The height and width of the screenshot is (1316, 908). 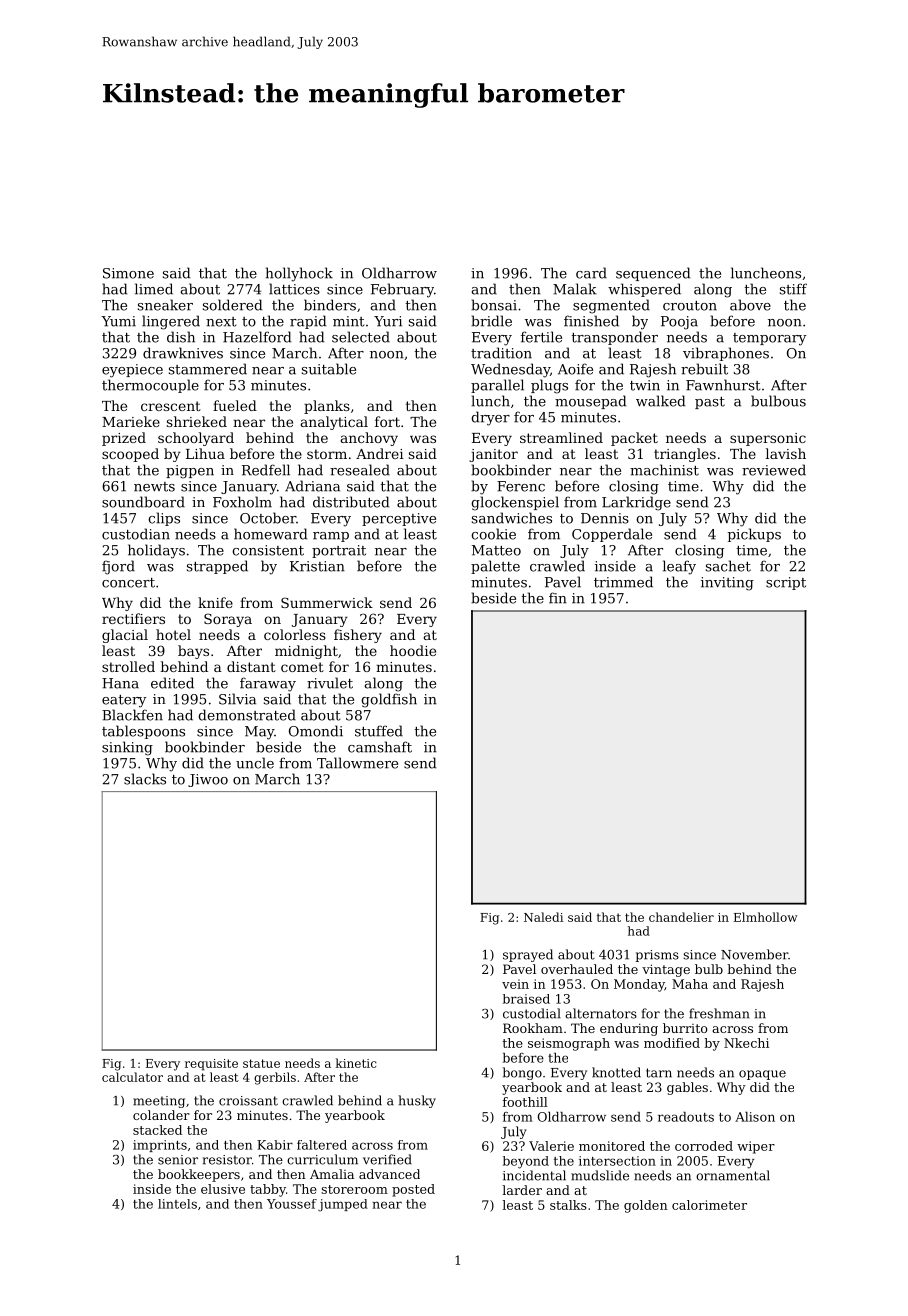 I want to click on kinetic, so click(x=356, y=1063).
